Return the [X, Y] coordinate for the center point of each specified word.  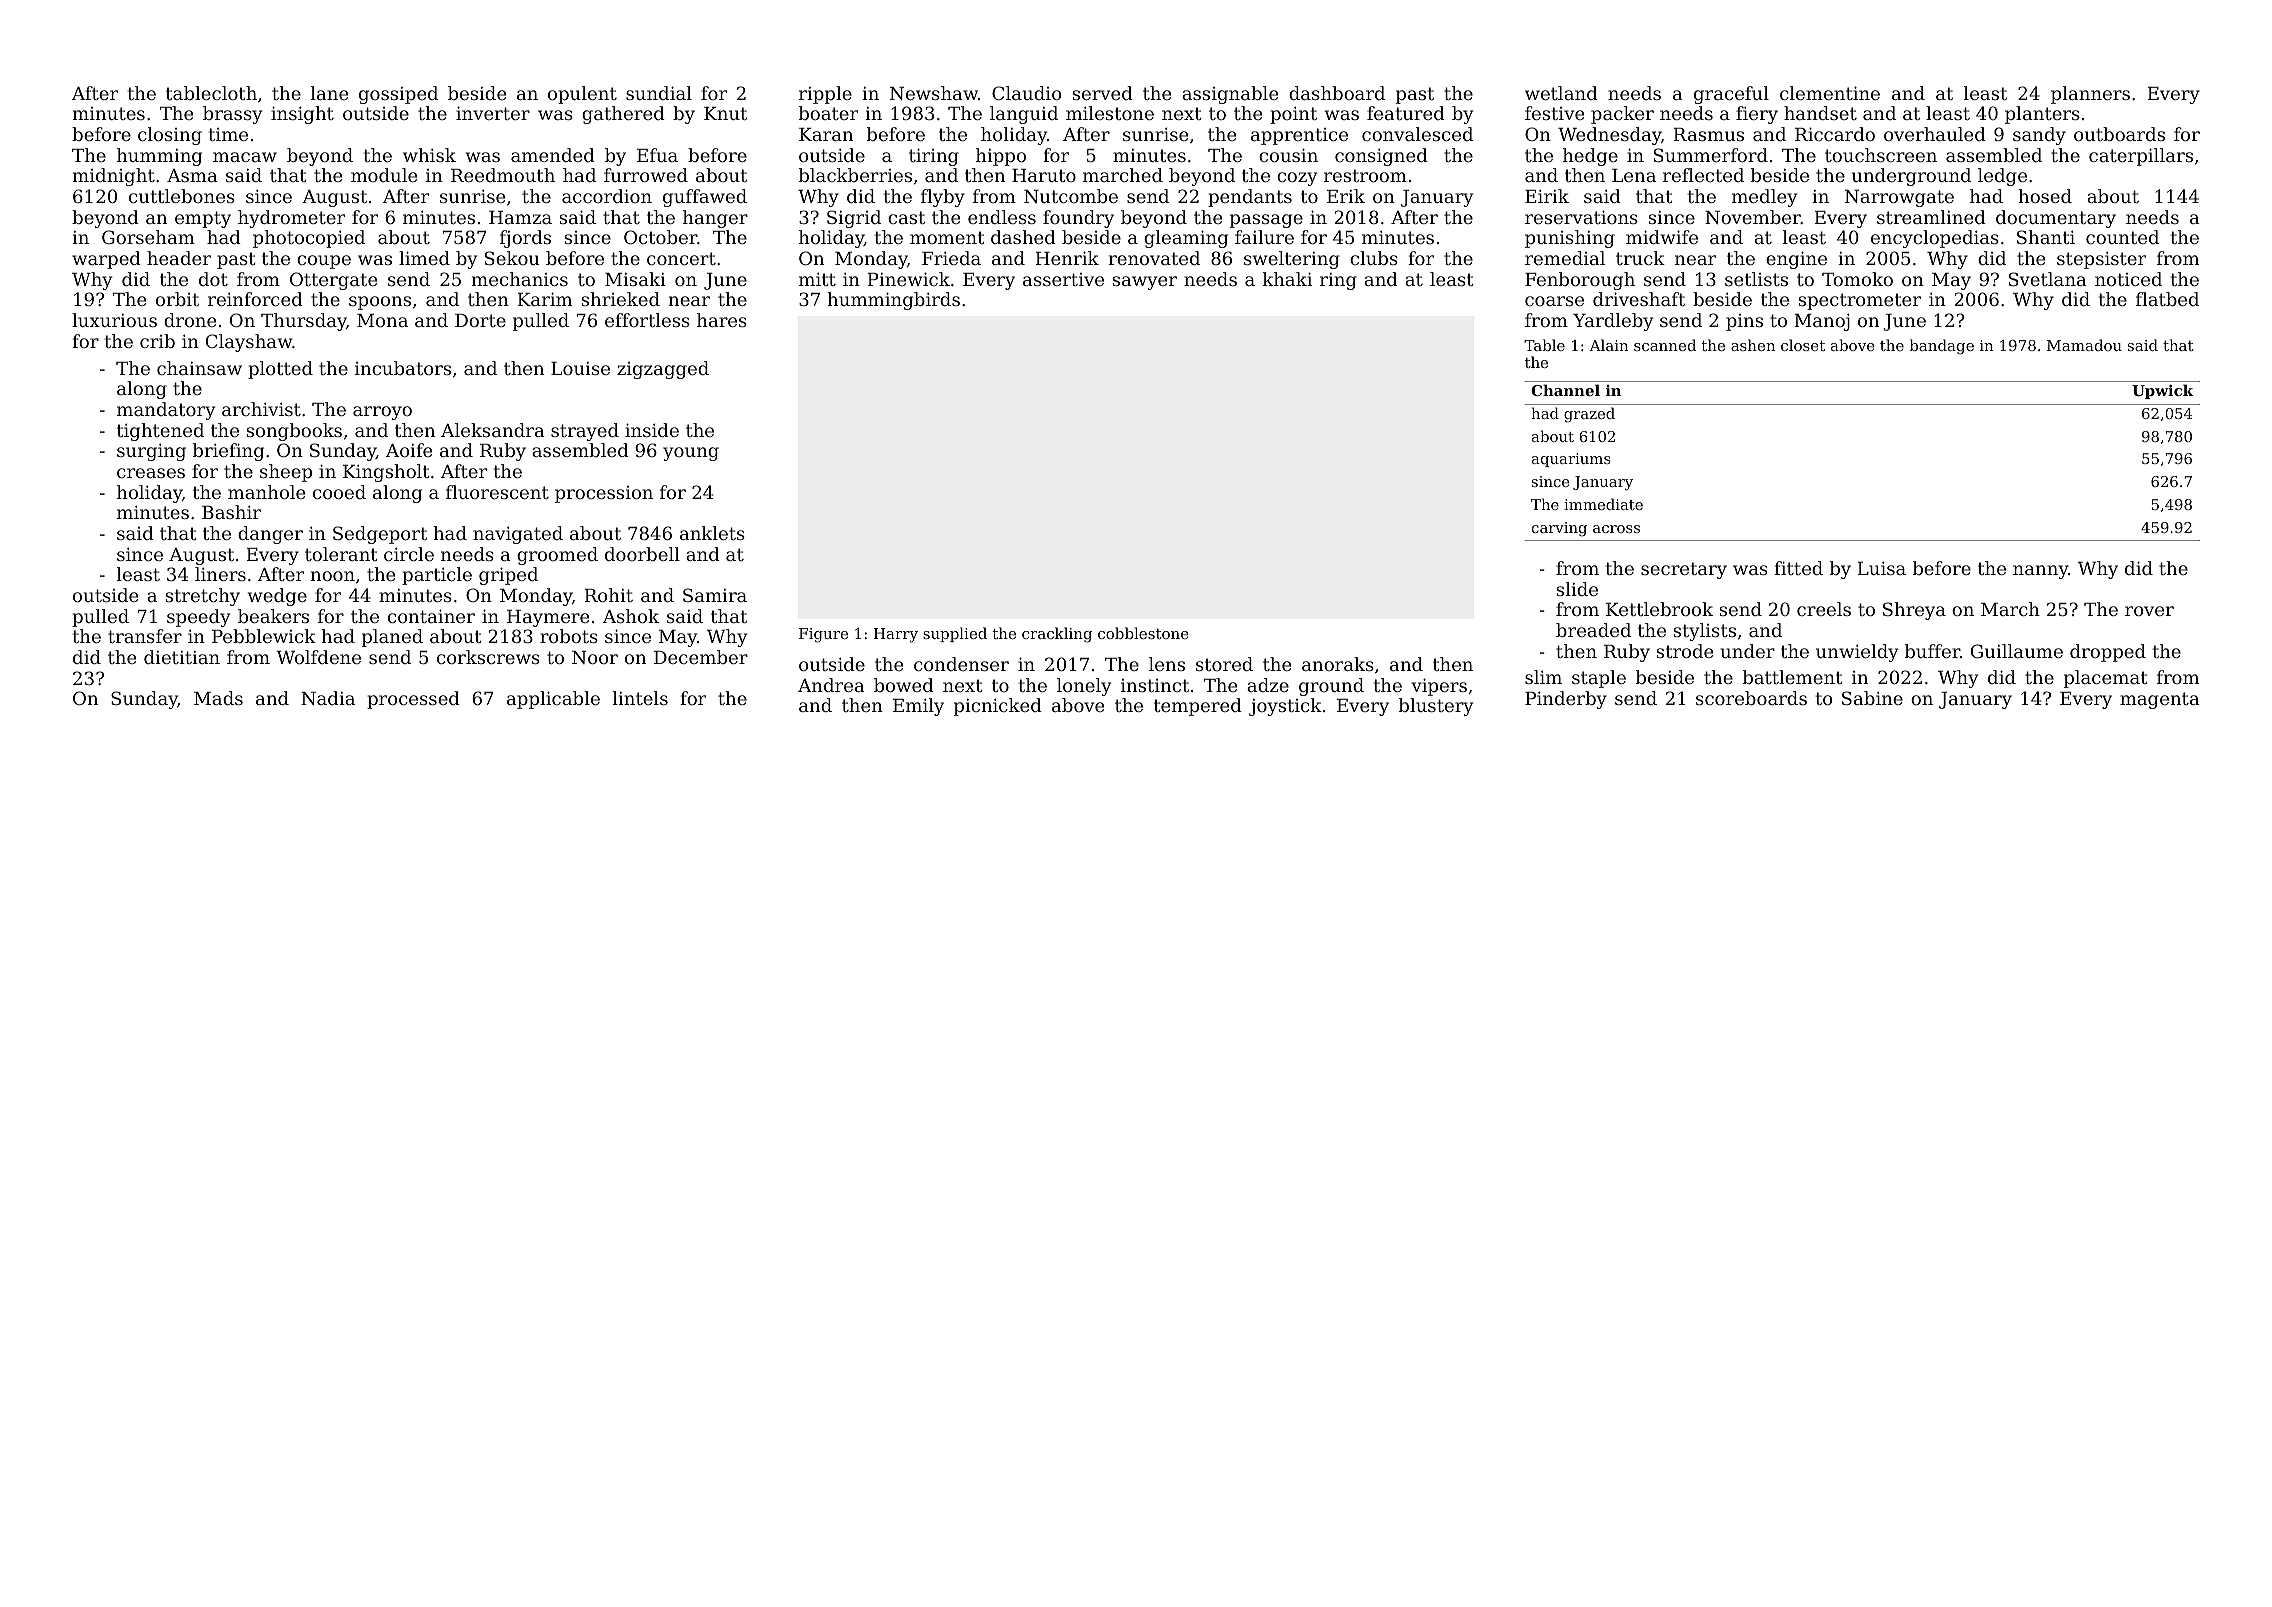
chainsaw [199, 368]
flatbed [2167, 299]
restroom [1365, 175]
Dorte [480, 320]
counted [2122, 237]
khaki [1287, 279]
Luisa [1882, 568]
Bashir [231, 512]
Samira [715, 595]
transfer [145, 636]
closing [170, 136]
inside [652, 430]
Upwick [2163, 391]
